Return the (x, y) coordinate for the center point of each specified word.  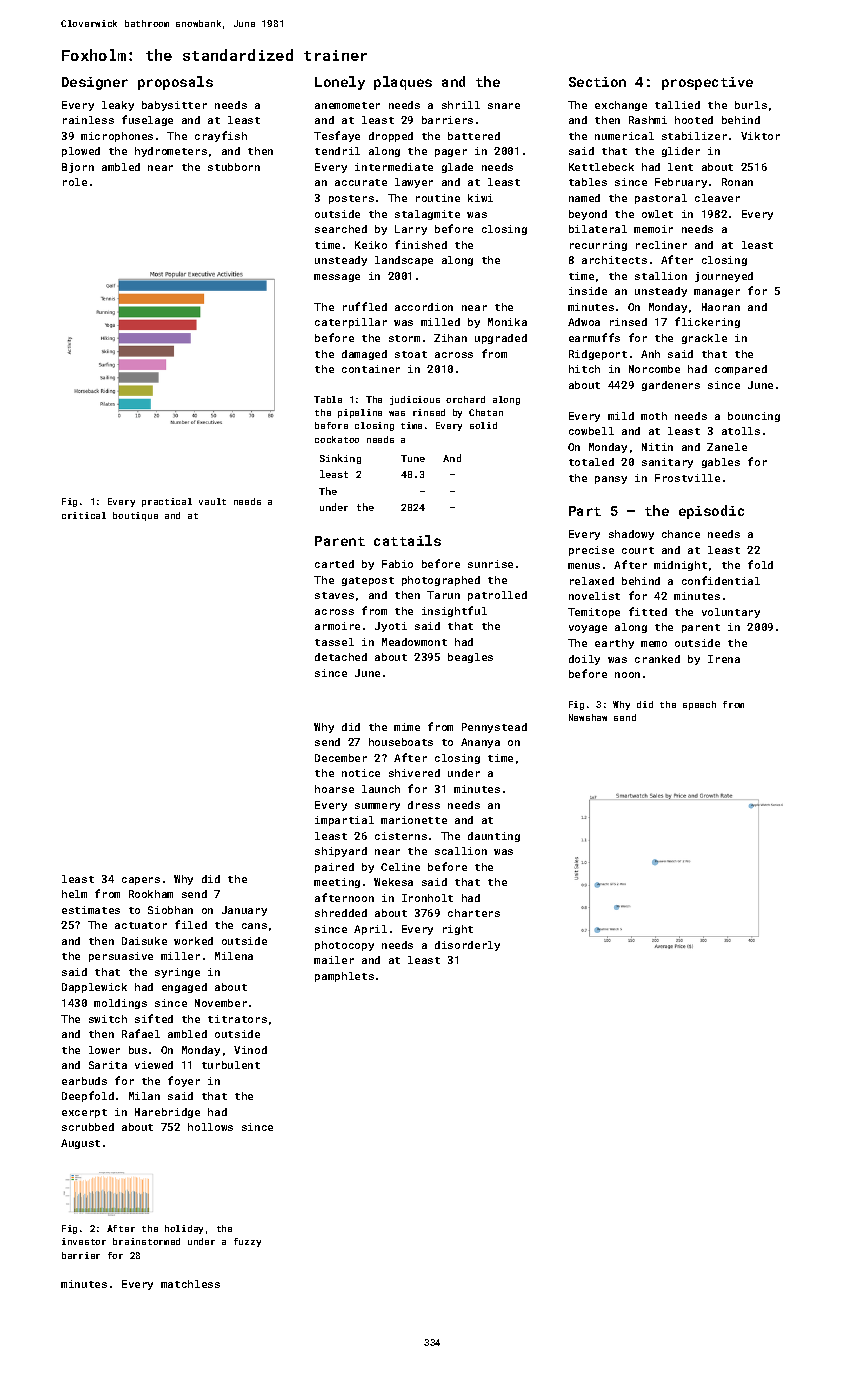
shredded (341, 913)
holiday (184, 1229)
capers (141, 881)
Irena (724, 659)
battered (474, 136)
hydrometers (171, 152)
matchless (190, 1284)
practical (167, 502)
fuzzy (247, 1242)
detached (341, 657)
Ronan (737, 182)
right (458, 930)
